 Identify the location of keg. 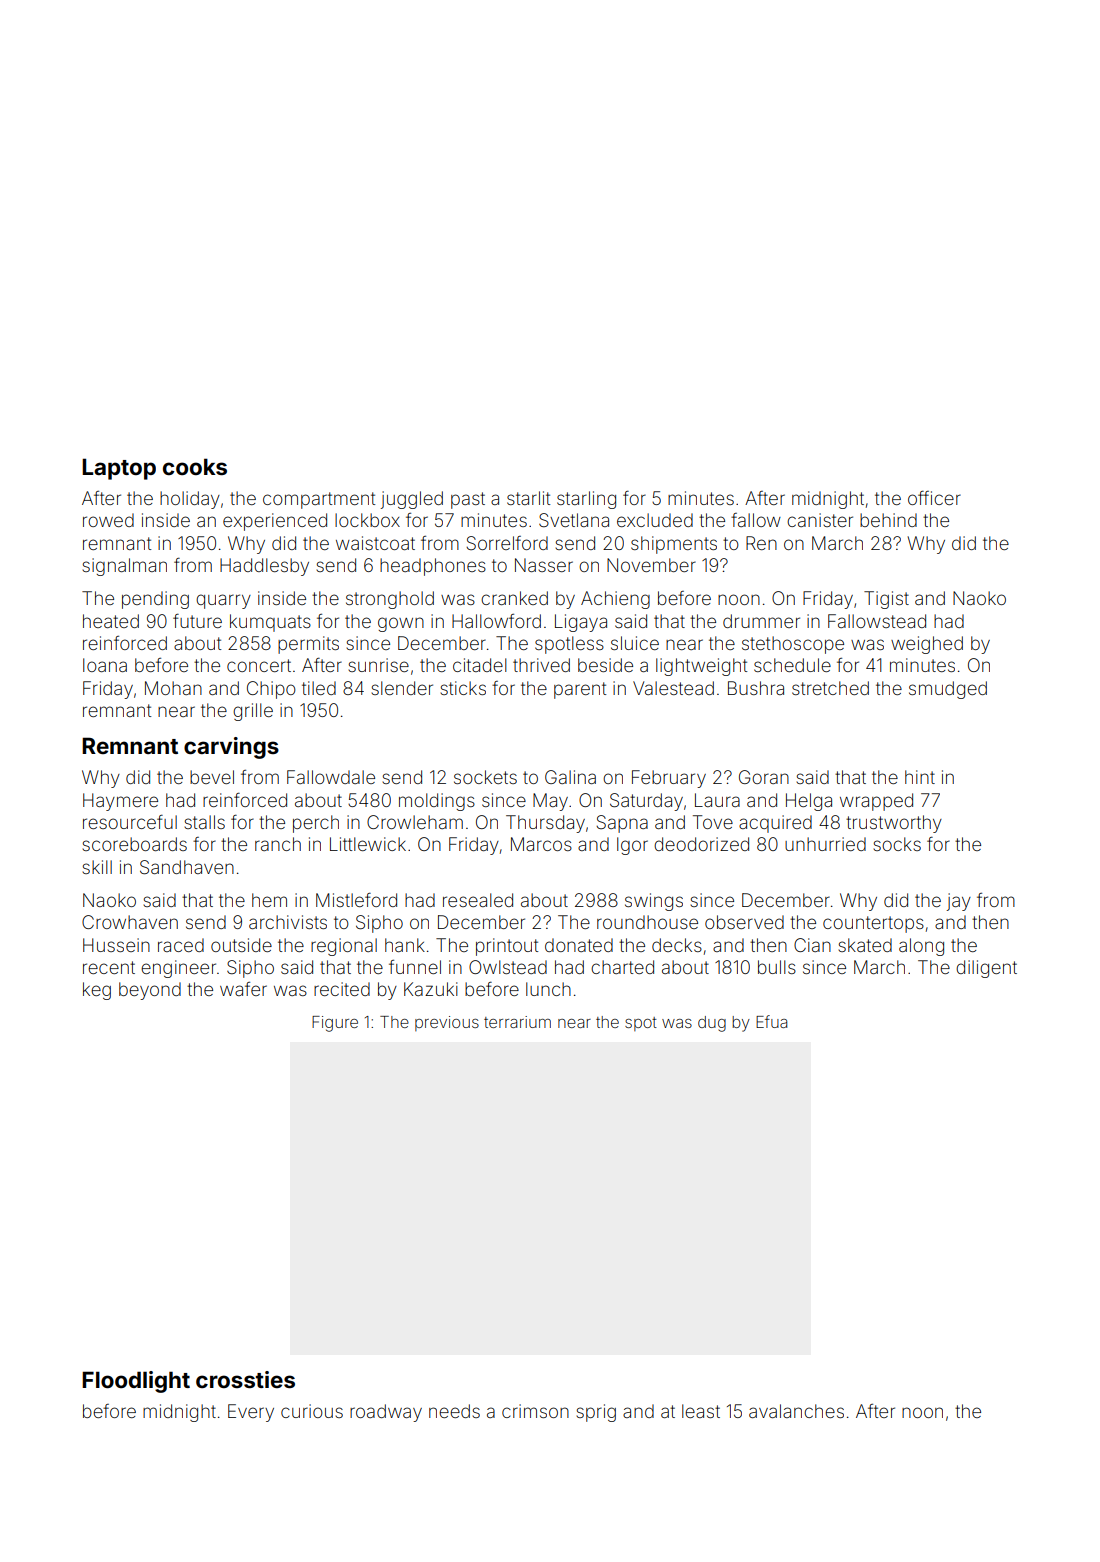
(97, 991).
